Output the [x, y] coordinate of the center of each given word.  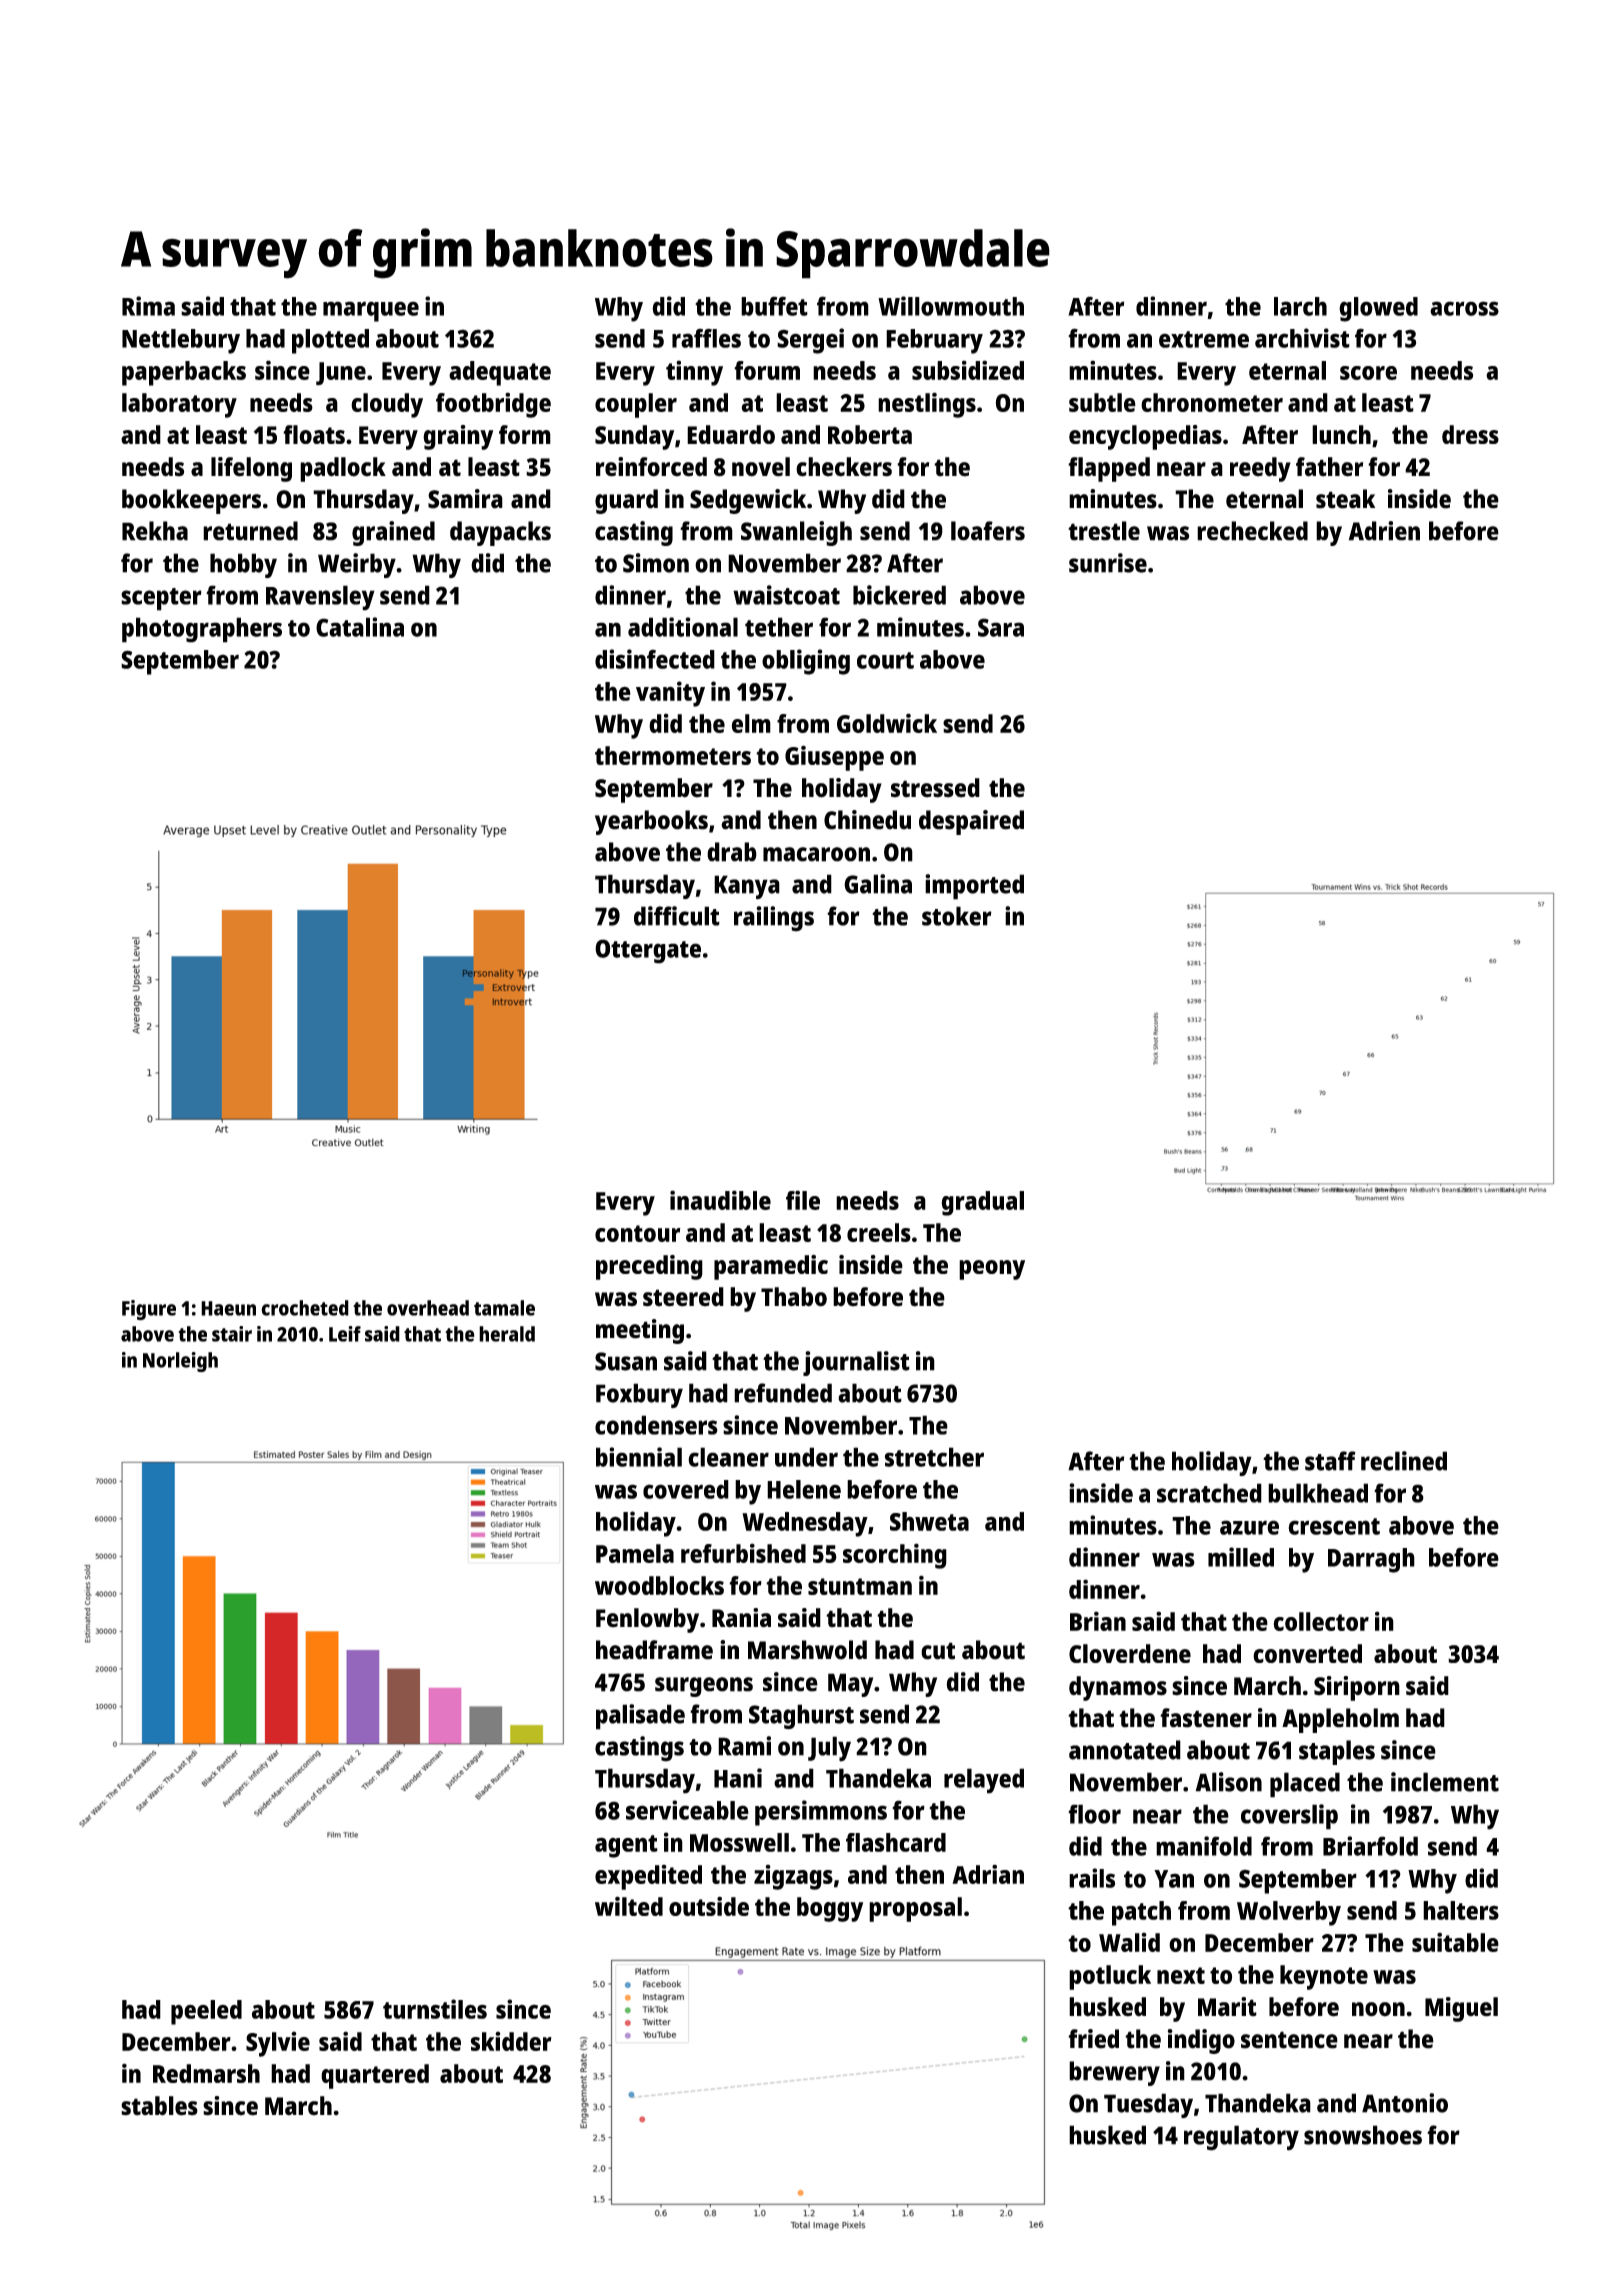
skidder [511, 2041]
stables [159, 2106]
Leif [345, 1334]
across [1464, 308]
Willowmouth [951, 306]
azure [1249, 1527]
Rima [148, 306]
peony [992, 1270]
